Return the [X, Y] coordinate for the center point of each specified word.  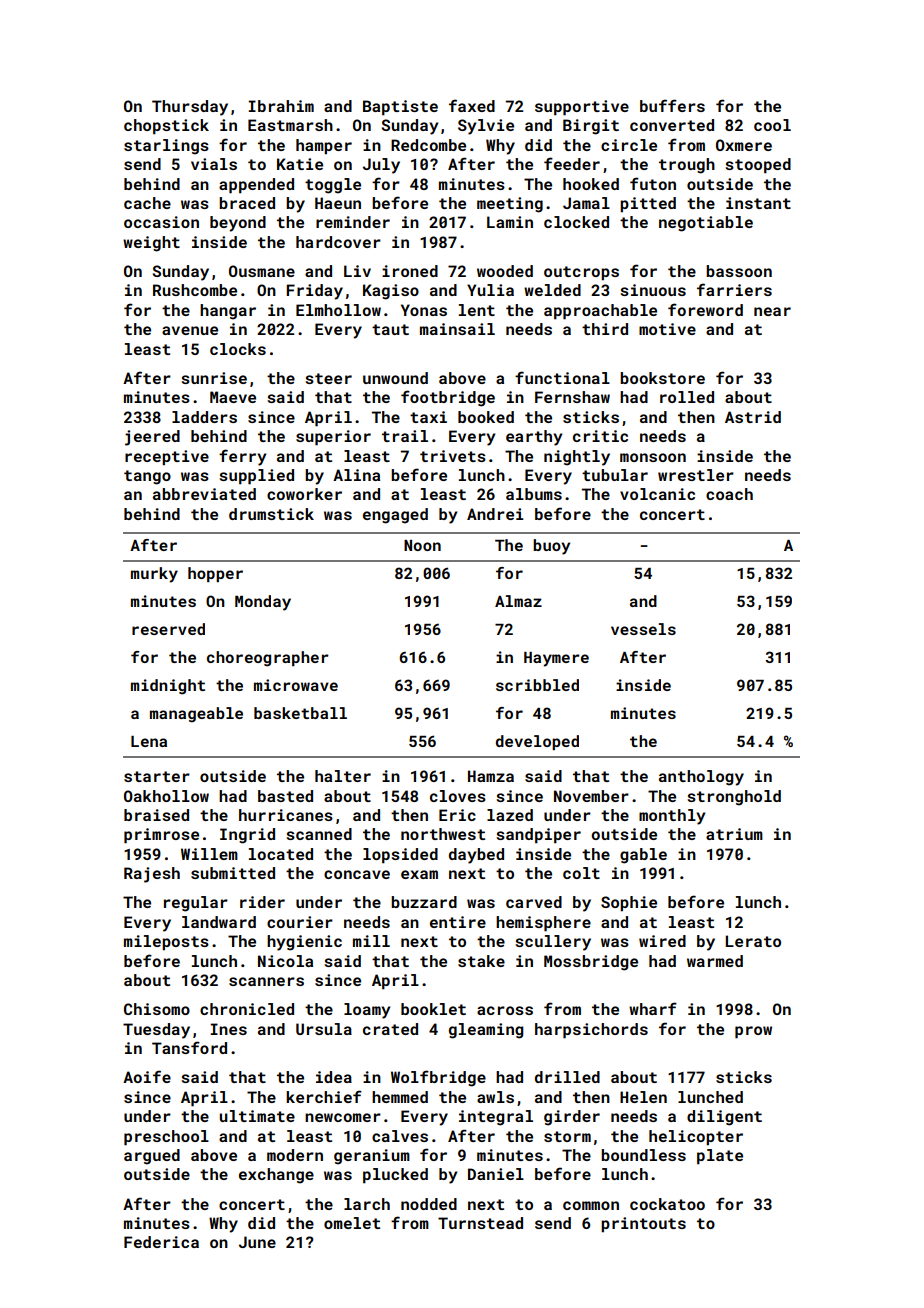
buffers [672, 105]
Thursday [190, 108]
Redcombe [428, 145]
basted [285, 796]
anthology [701, 778]
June [257, 1242]
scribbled [537, 685]
